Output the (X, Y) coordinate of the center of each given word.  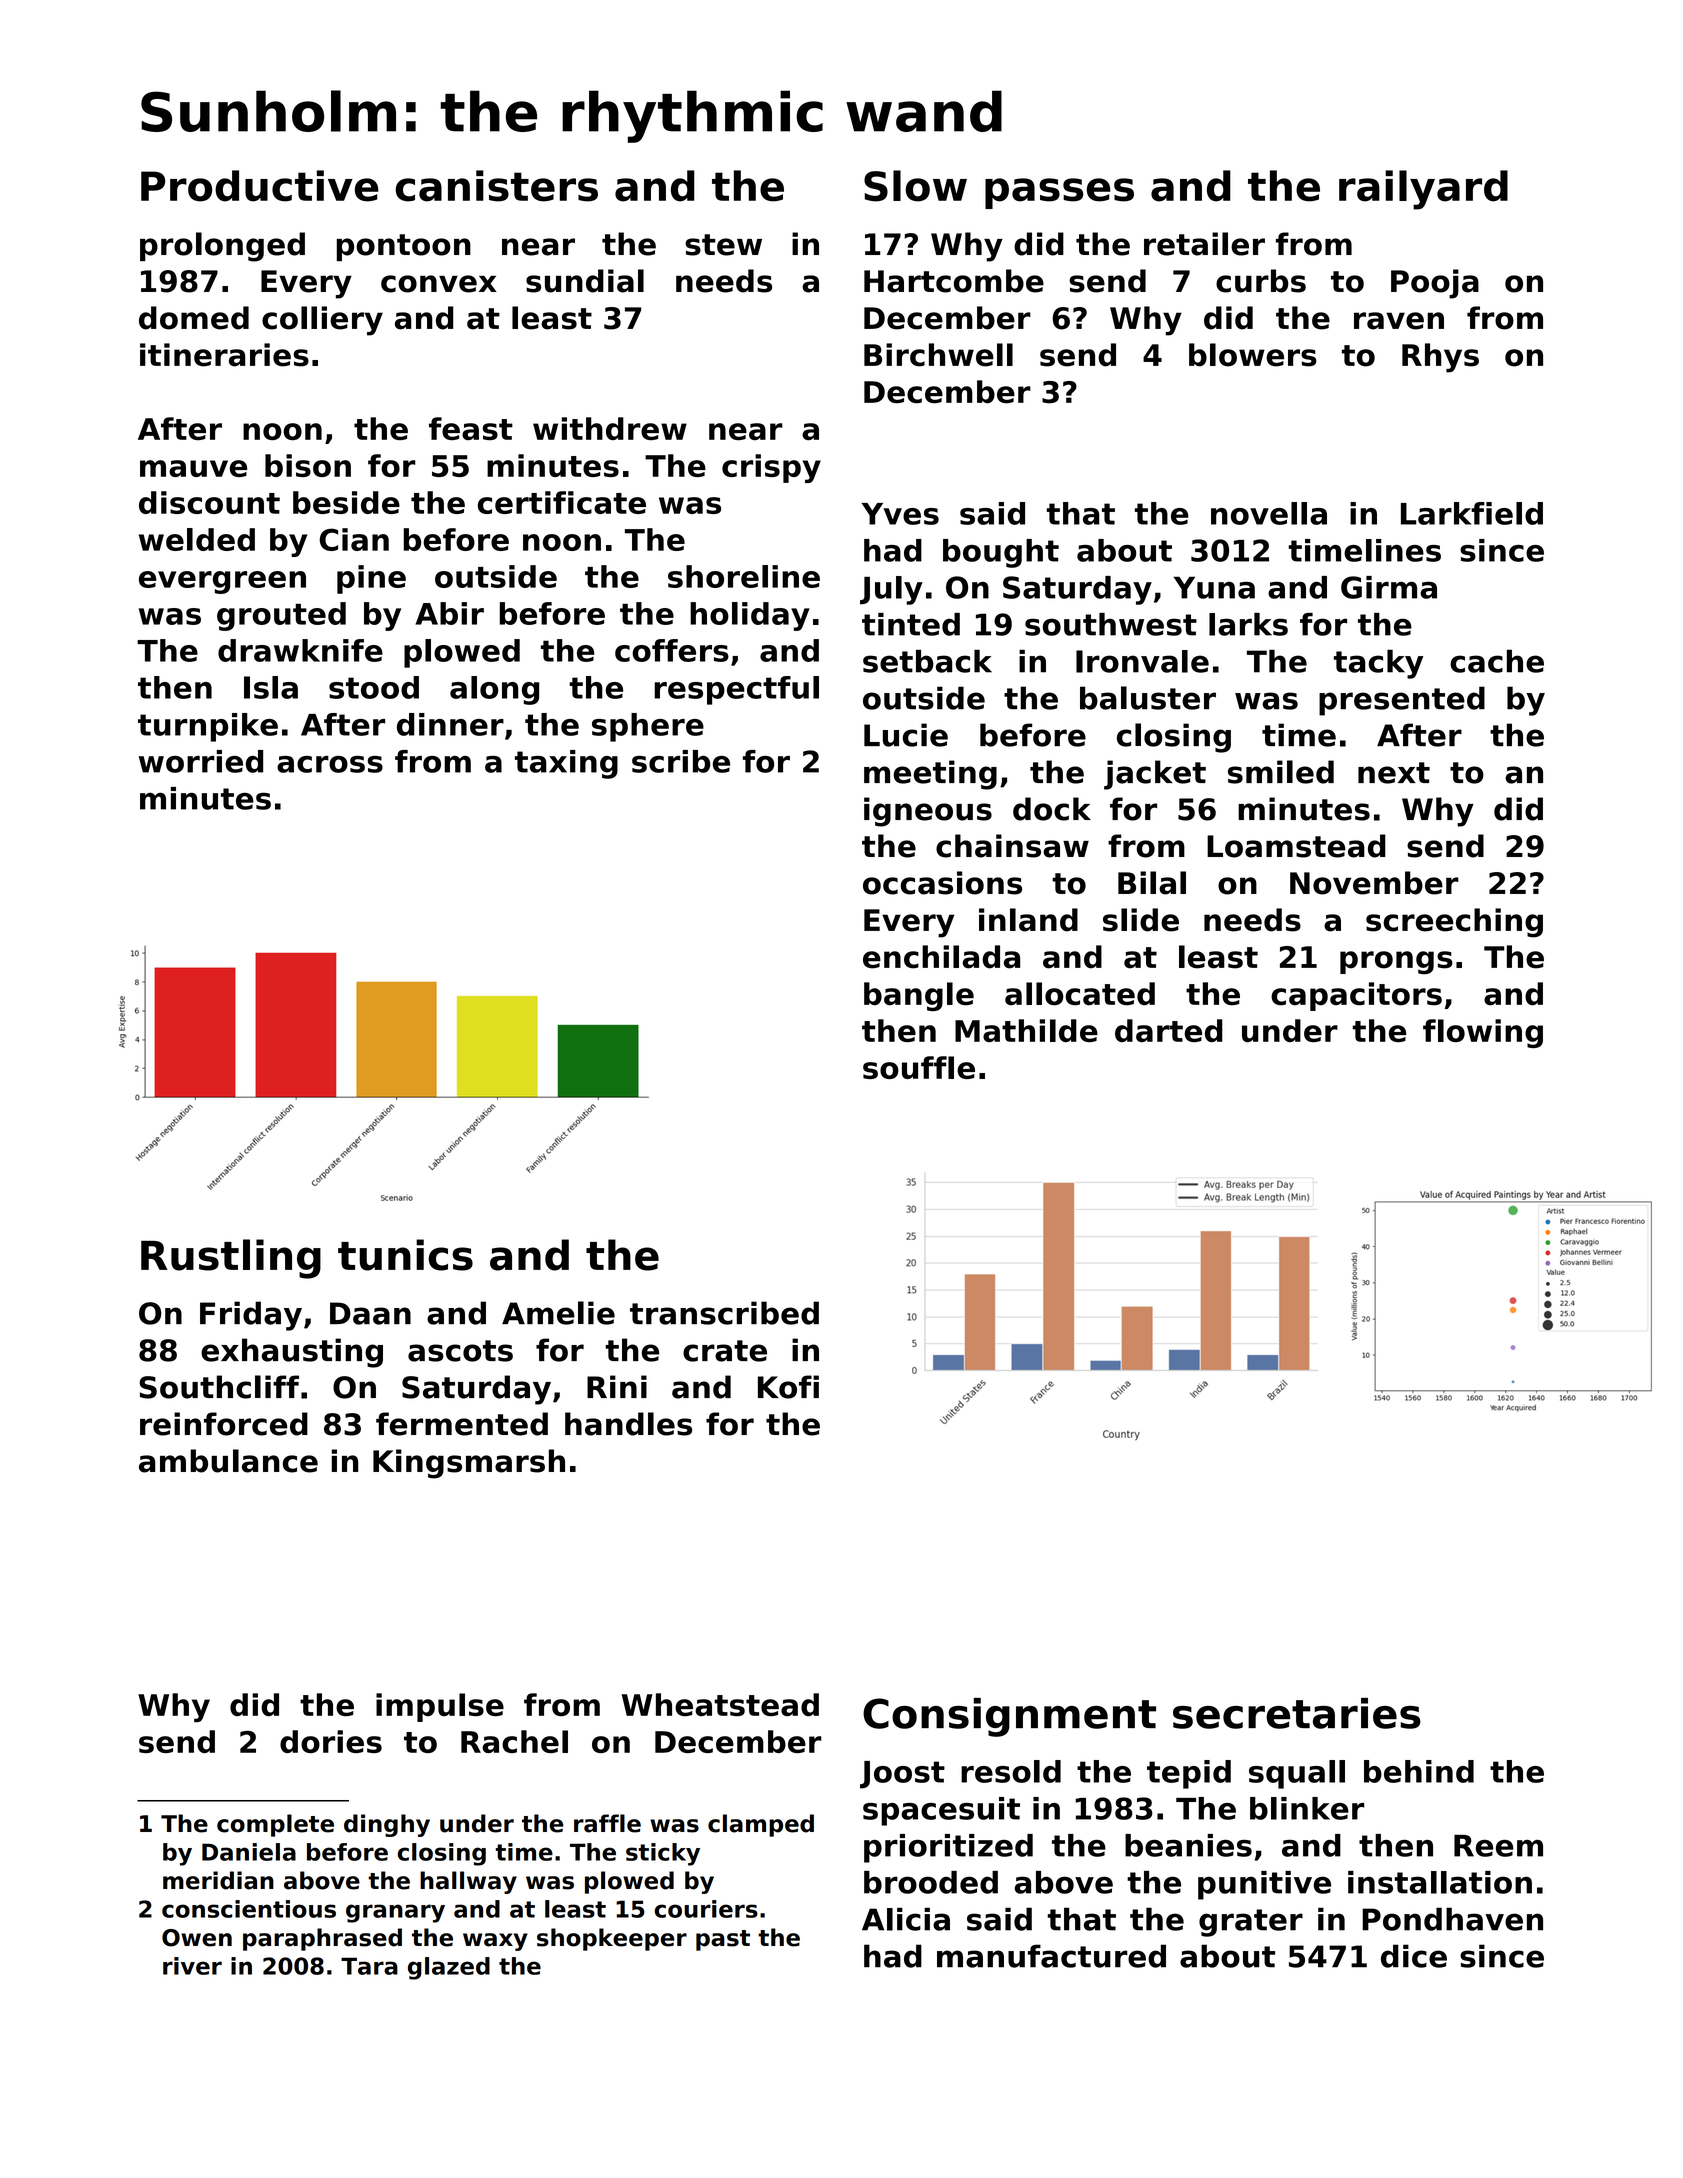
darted (1169, 1030)
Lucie (906, 735)
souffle (919, 1067)
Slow (915, 186)
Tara (369, 1966)
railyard (1423, 190)
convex (439, 284)
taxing (566, 764)
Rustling (231, 1259)
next (1394, 773)
